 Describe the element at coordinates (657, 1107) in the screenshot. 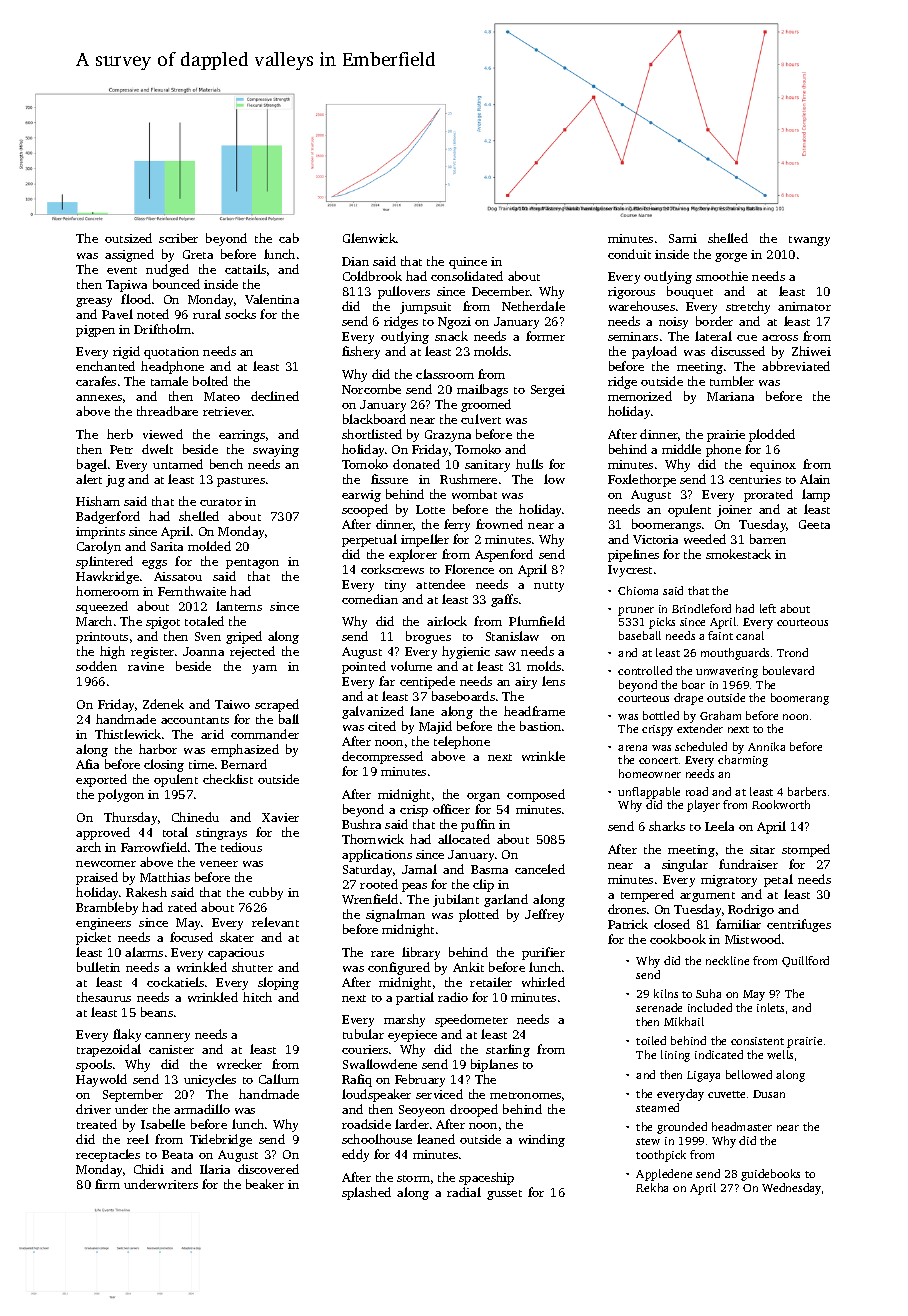

I see `steamed` at that location.
